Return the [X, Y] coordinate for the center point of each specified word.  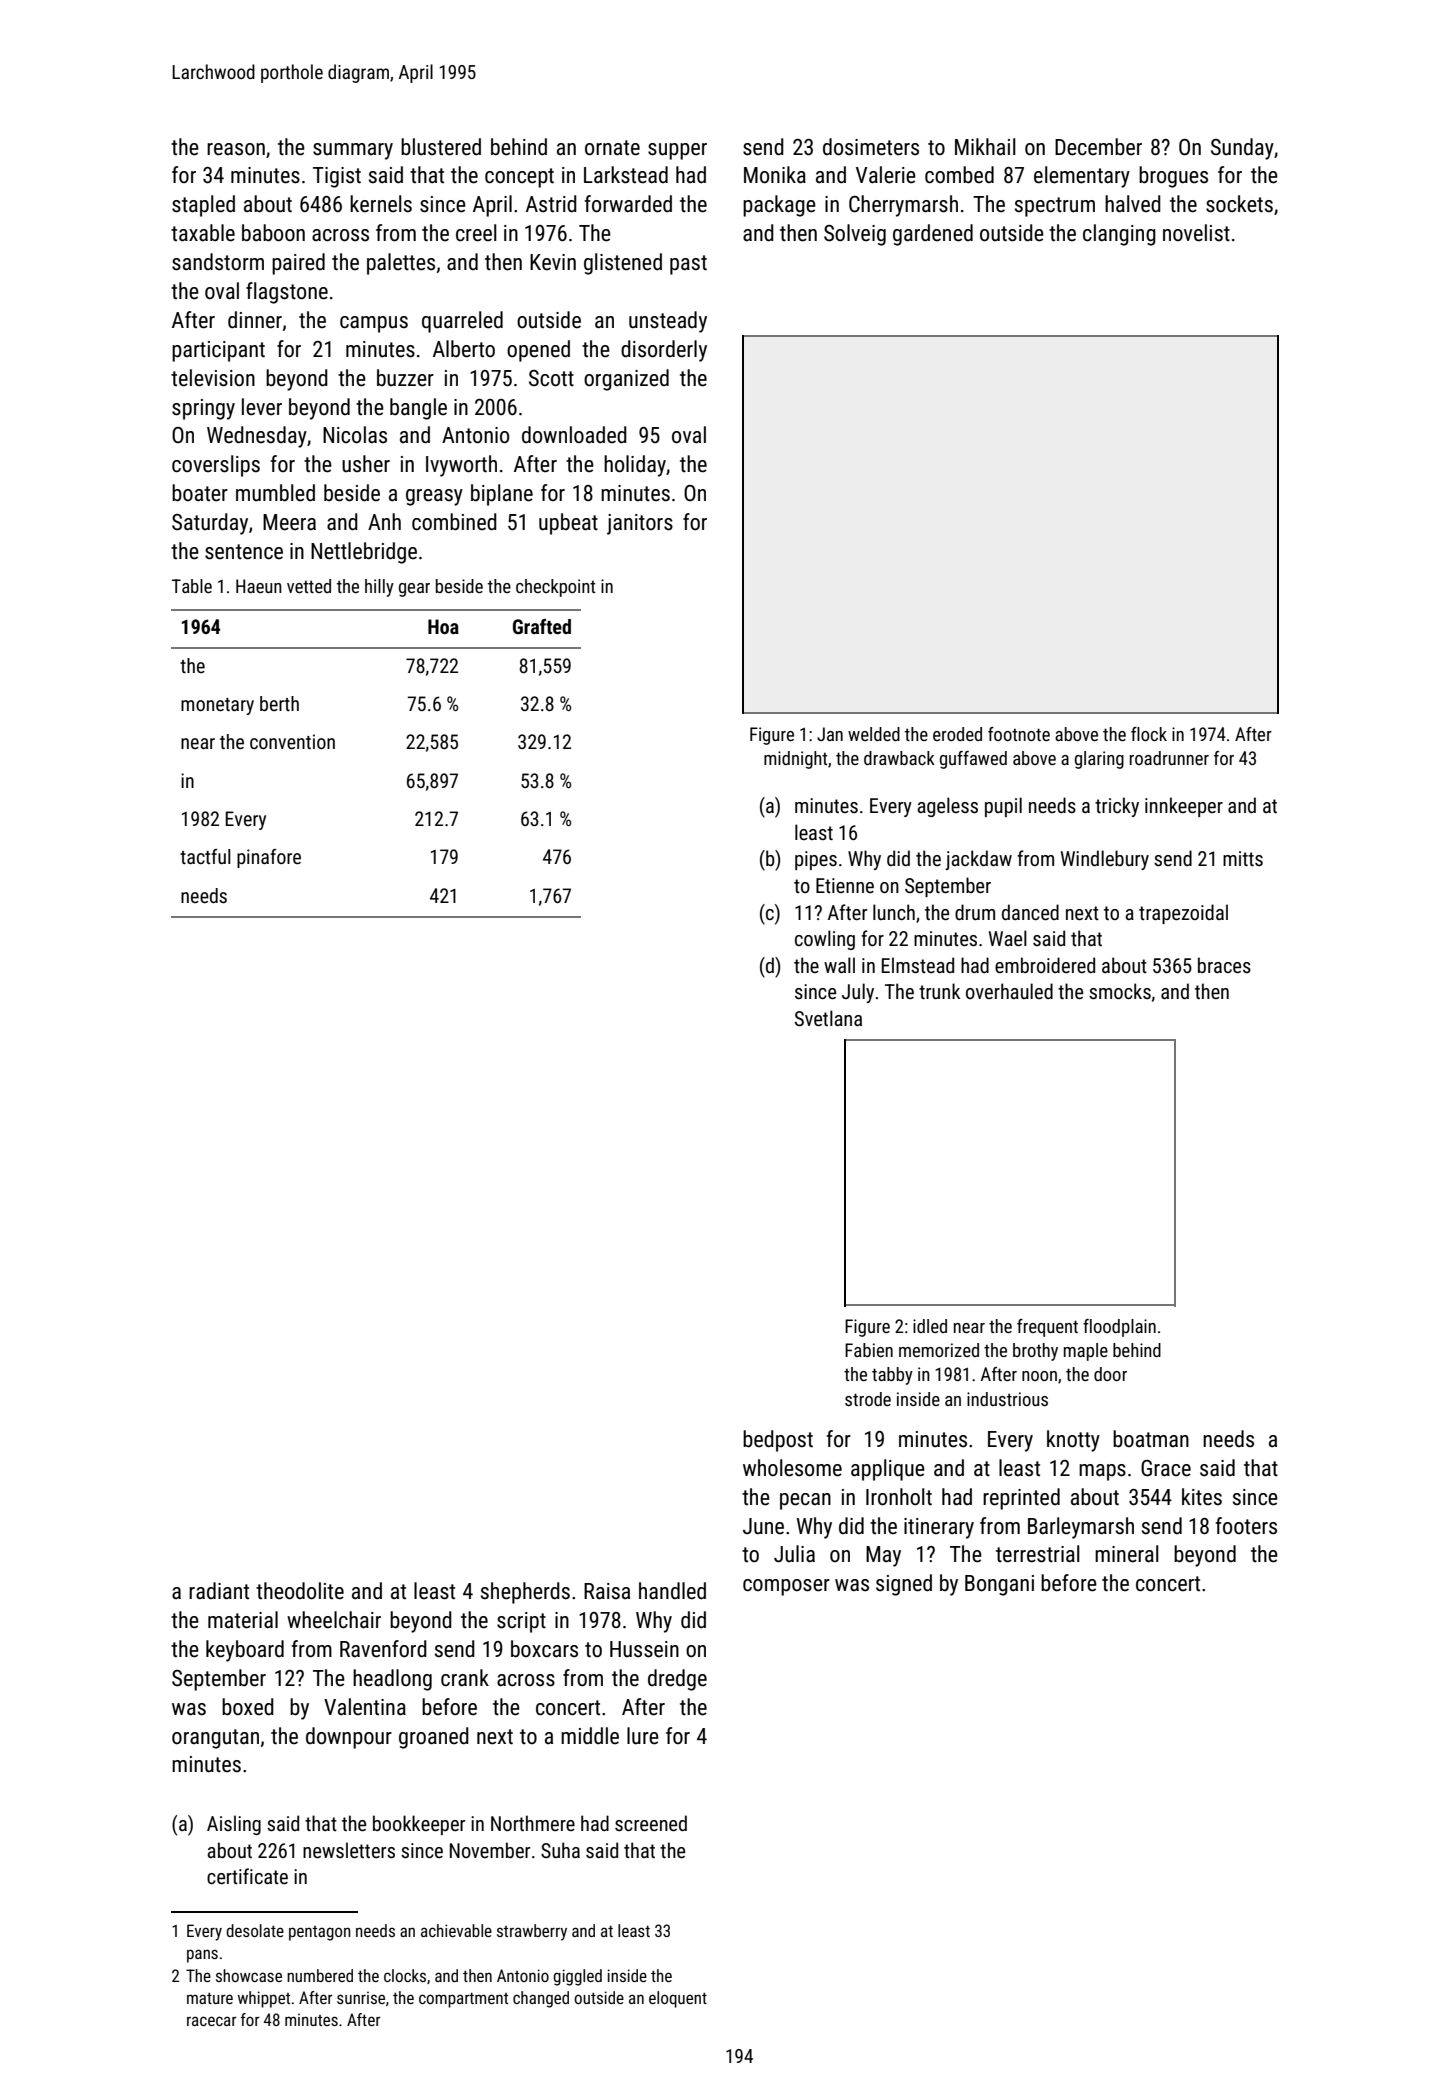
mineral [1127, 1554]
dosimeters [871, 147]
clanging [1119, 235]
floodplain [1119, 1328]
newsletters [349, 1850]
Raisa [607, 1591]
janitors [640, 524]
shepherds [525, 1593]
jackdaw [978, 860]
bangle [418, 409]
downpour [349, 1738]
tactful [205, 856]
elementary [1082, 177]
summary [353, 151]
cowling [825, 940]
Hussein [644, 1649]
